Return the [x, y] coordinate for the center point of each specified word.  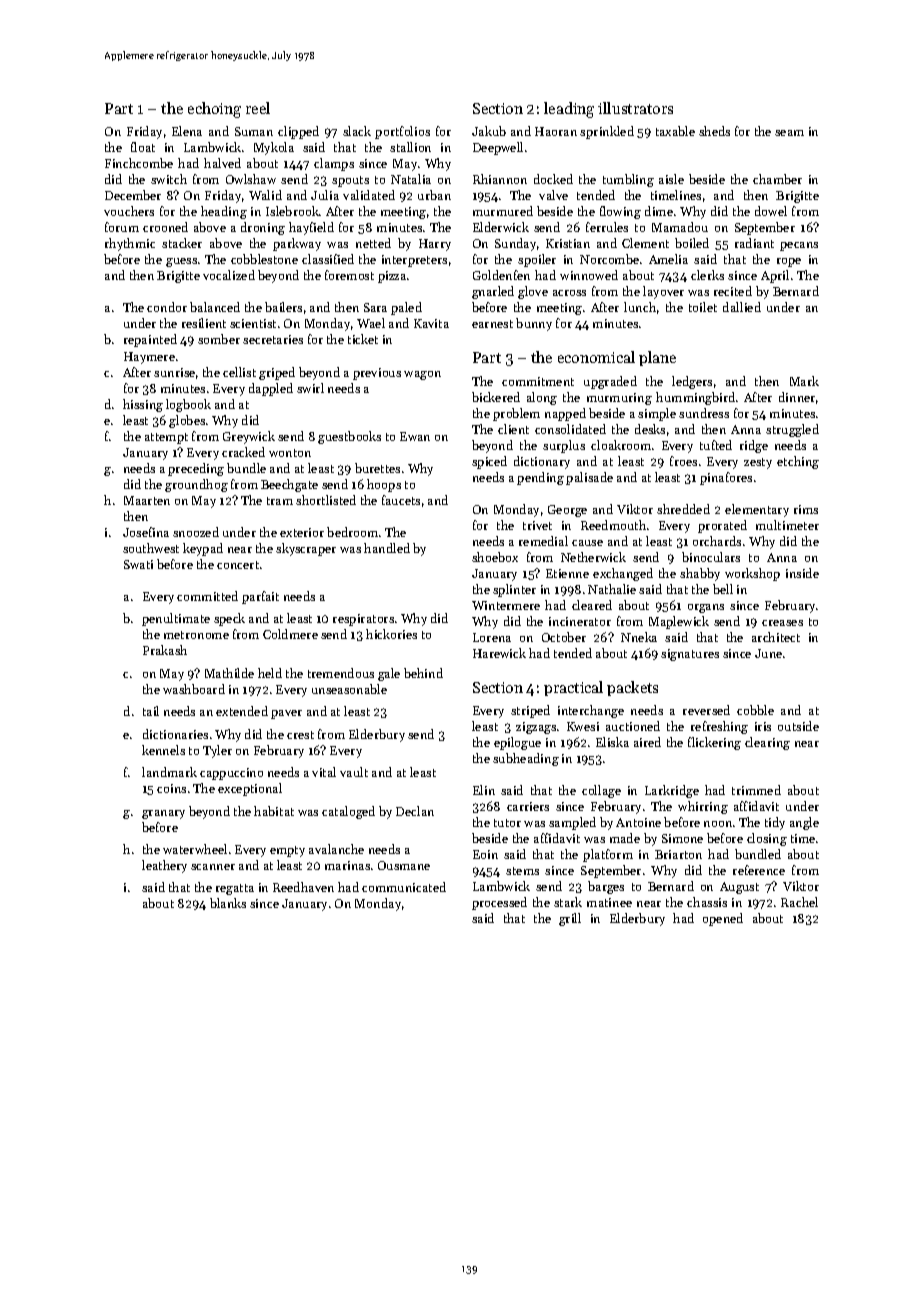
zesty [758, 463]
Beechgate [289, 485]
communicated [404, 887]
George [567, 511]
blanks [228, 903]
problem [516, 414]
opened [723, 919]
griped [277, 373]
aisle [671, 179]
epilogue [517, 743]
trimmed [756, 790]
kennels [163, 750]
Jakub [489, 131]
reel [258, 108]
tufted [716, 445]
